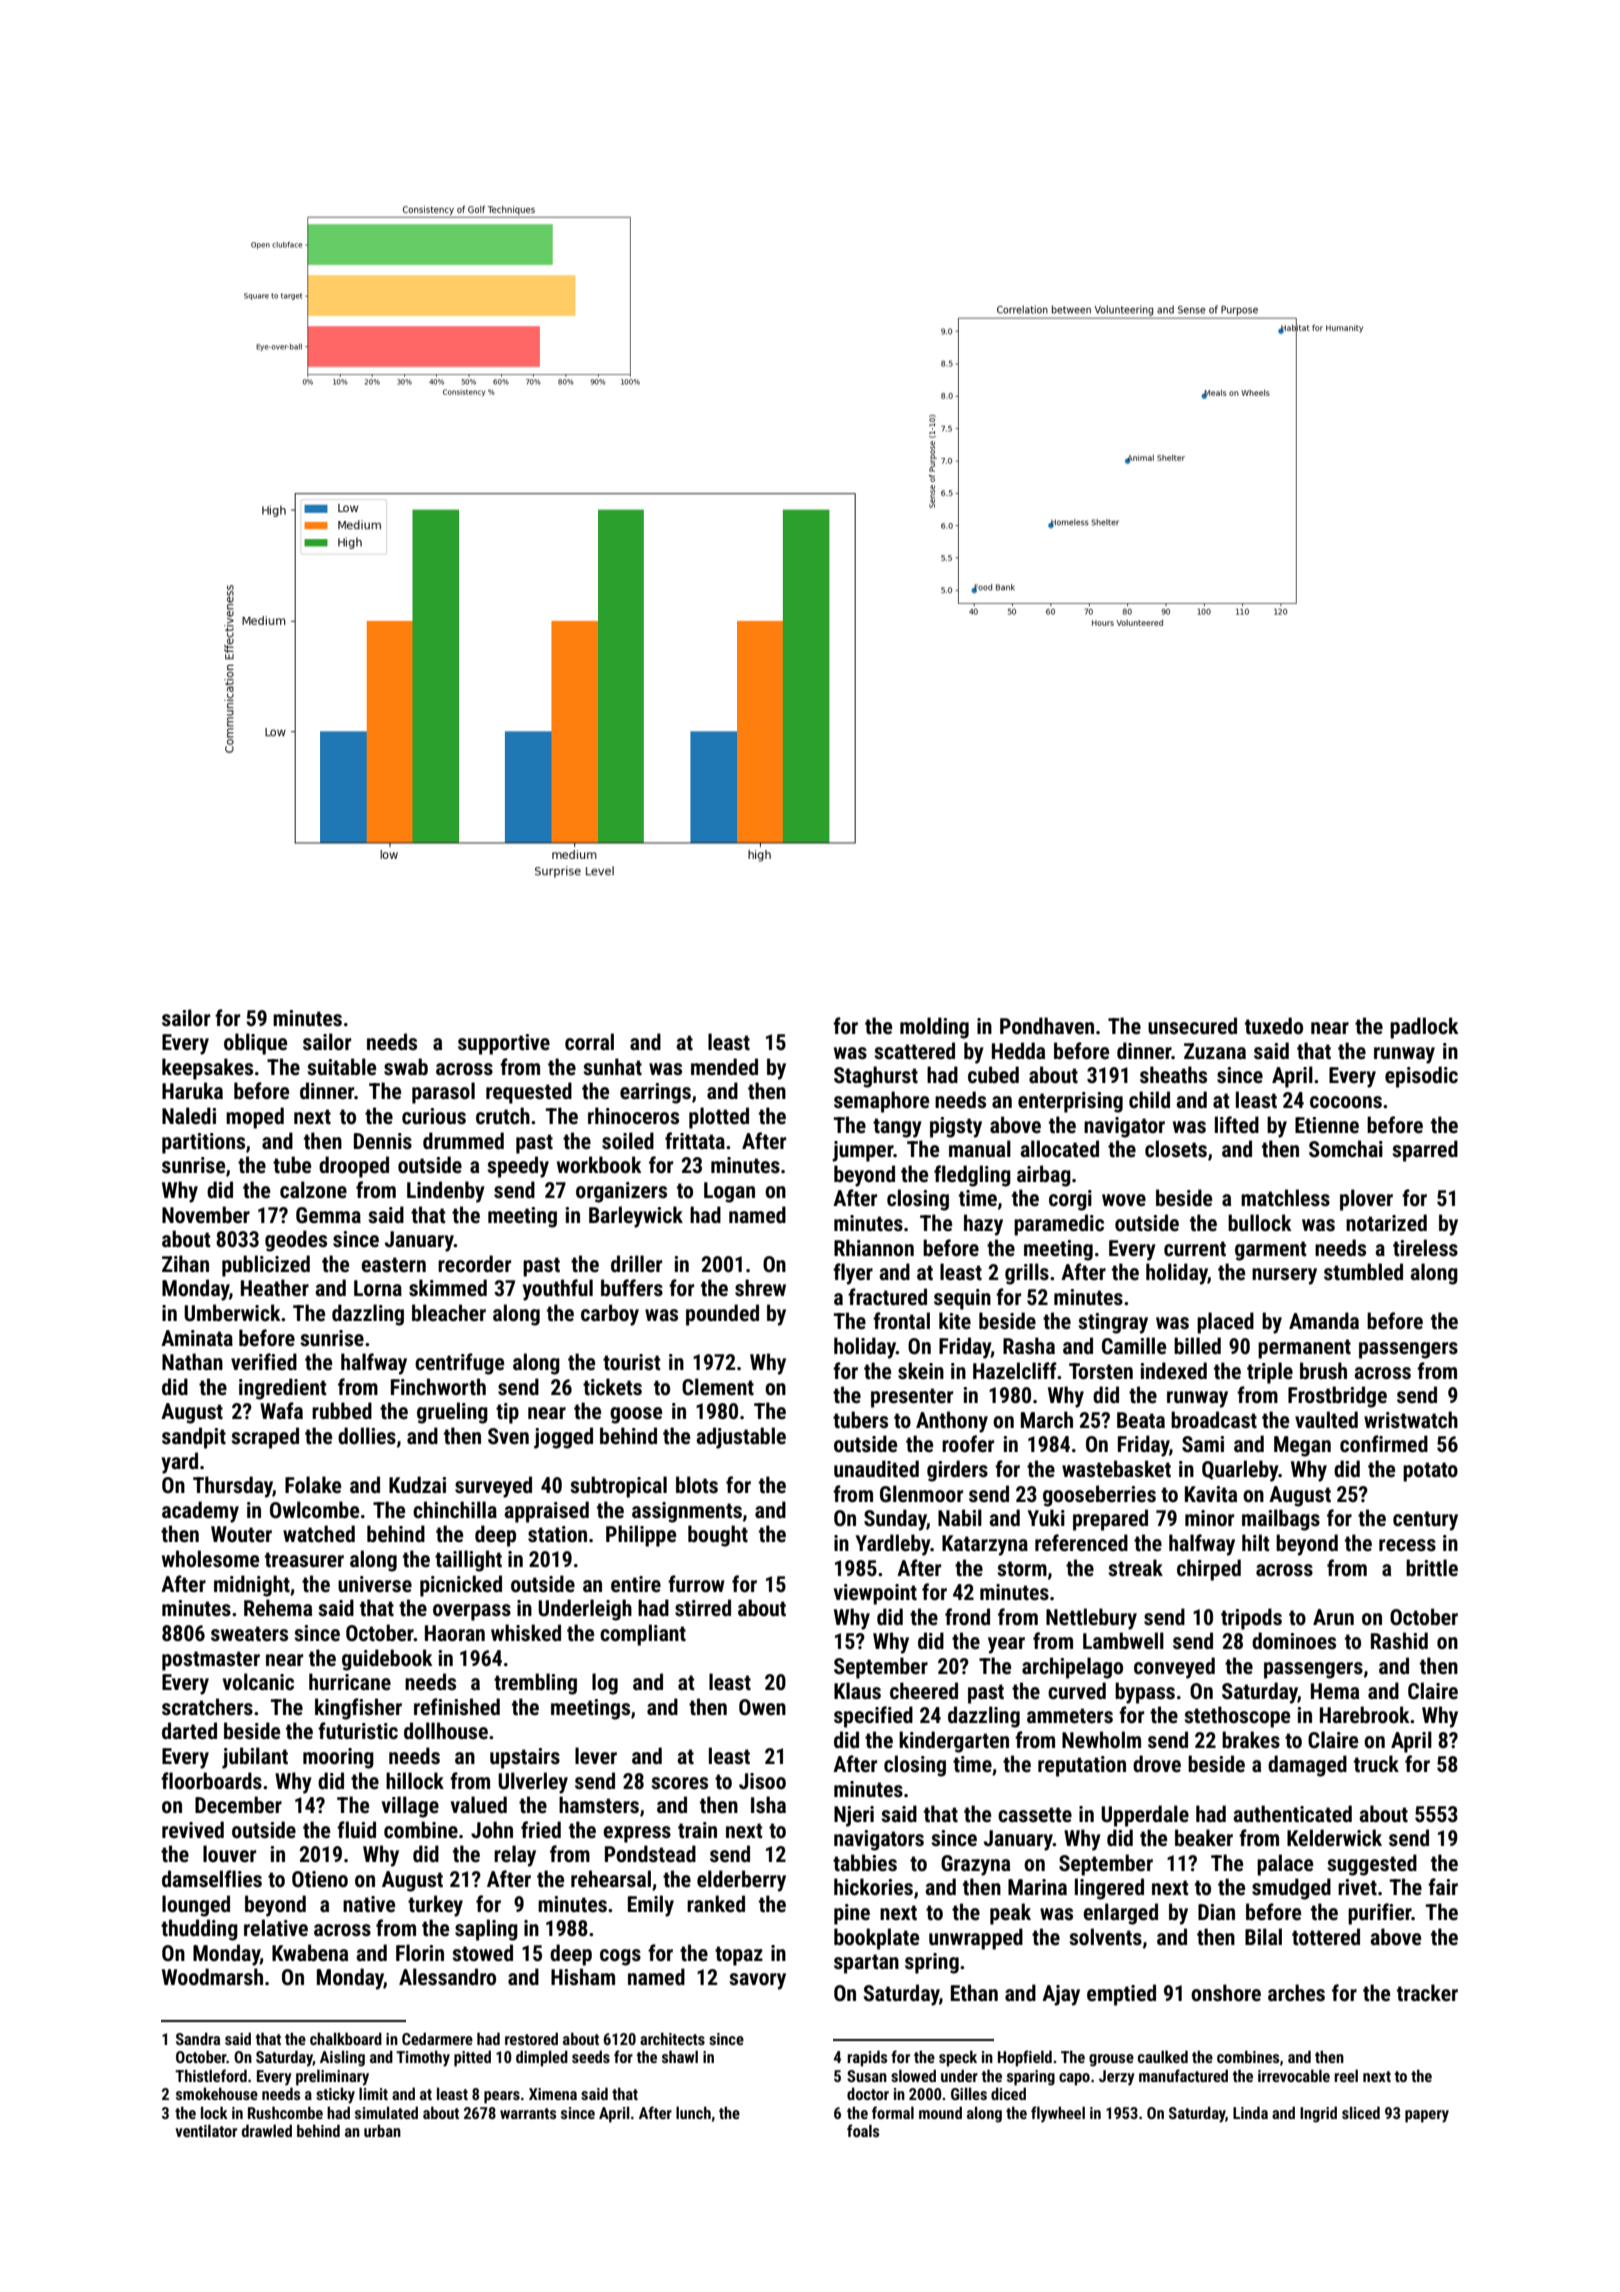 Image resolution: width=1620 pixels, height=2292 pixels. I want to click on compliant, so click(643, 1635).
